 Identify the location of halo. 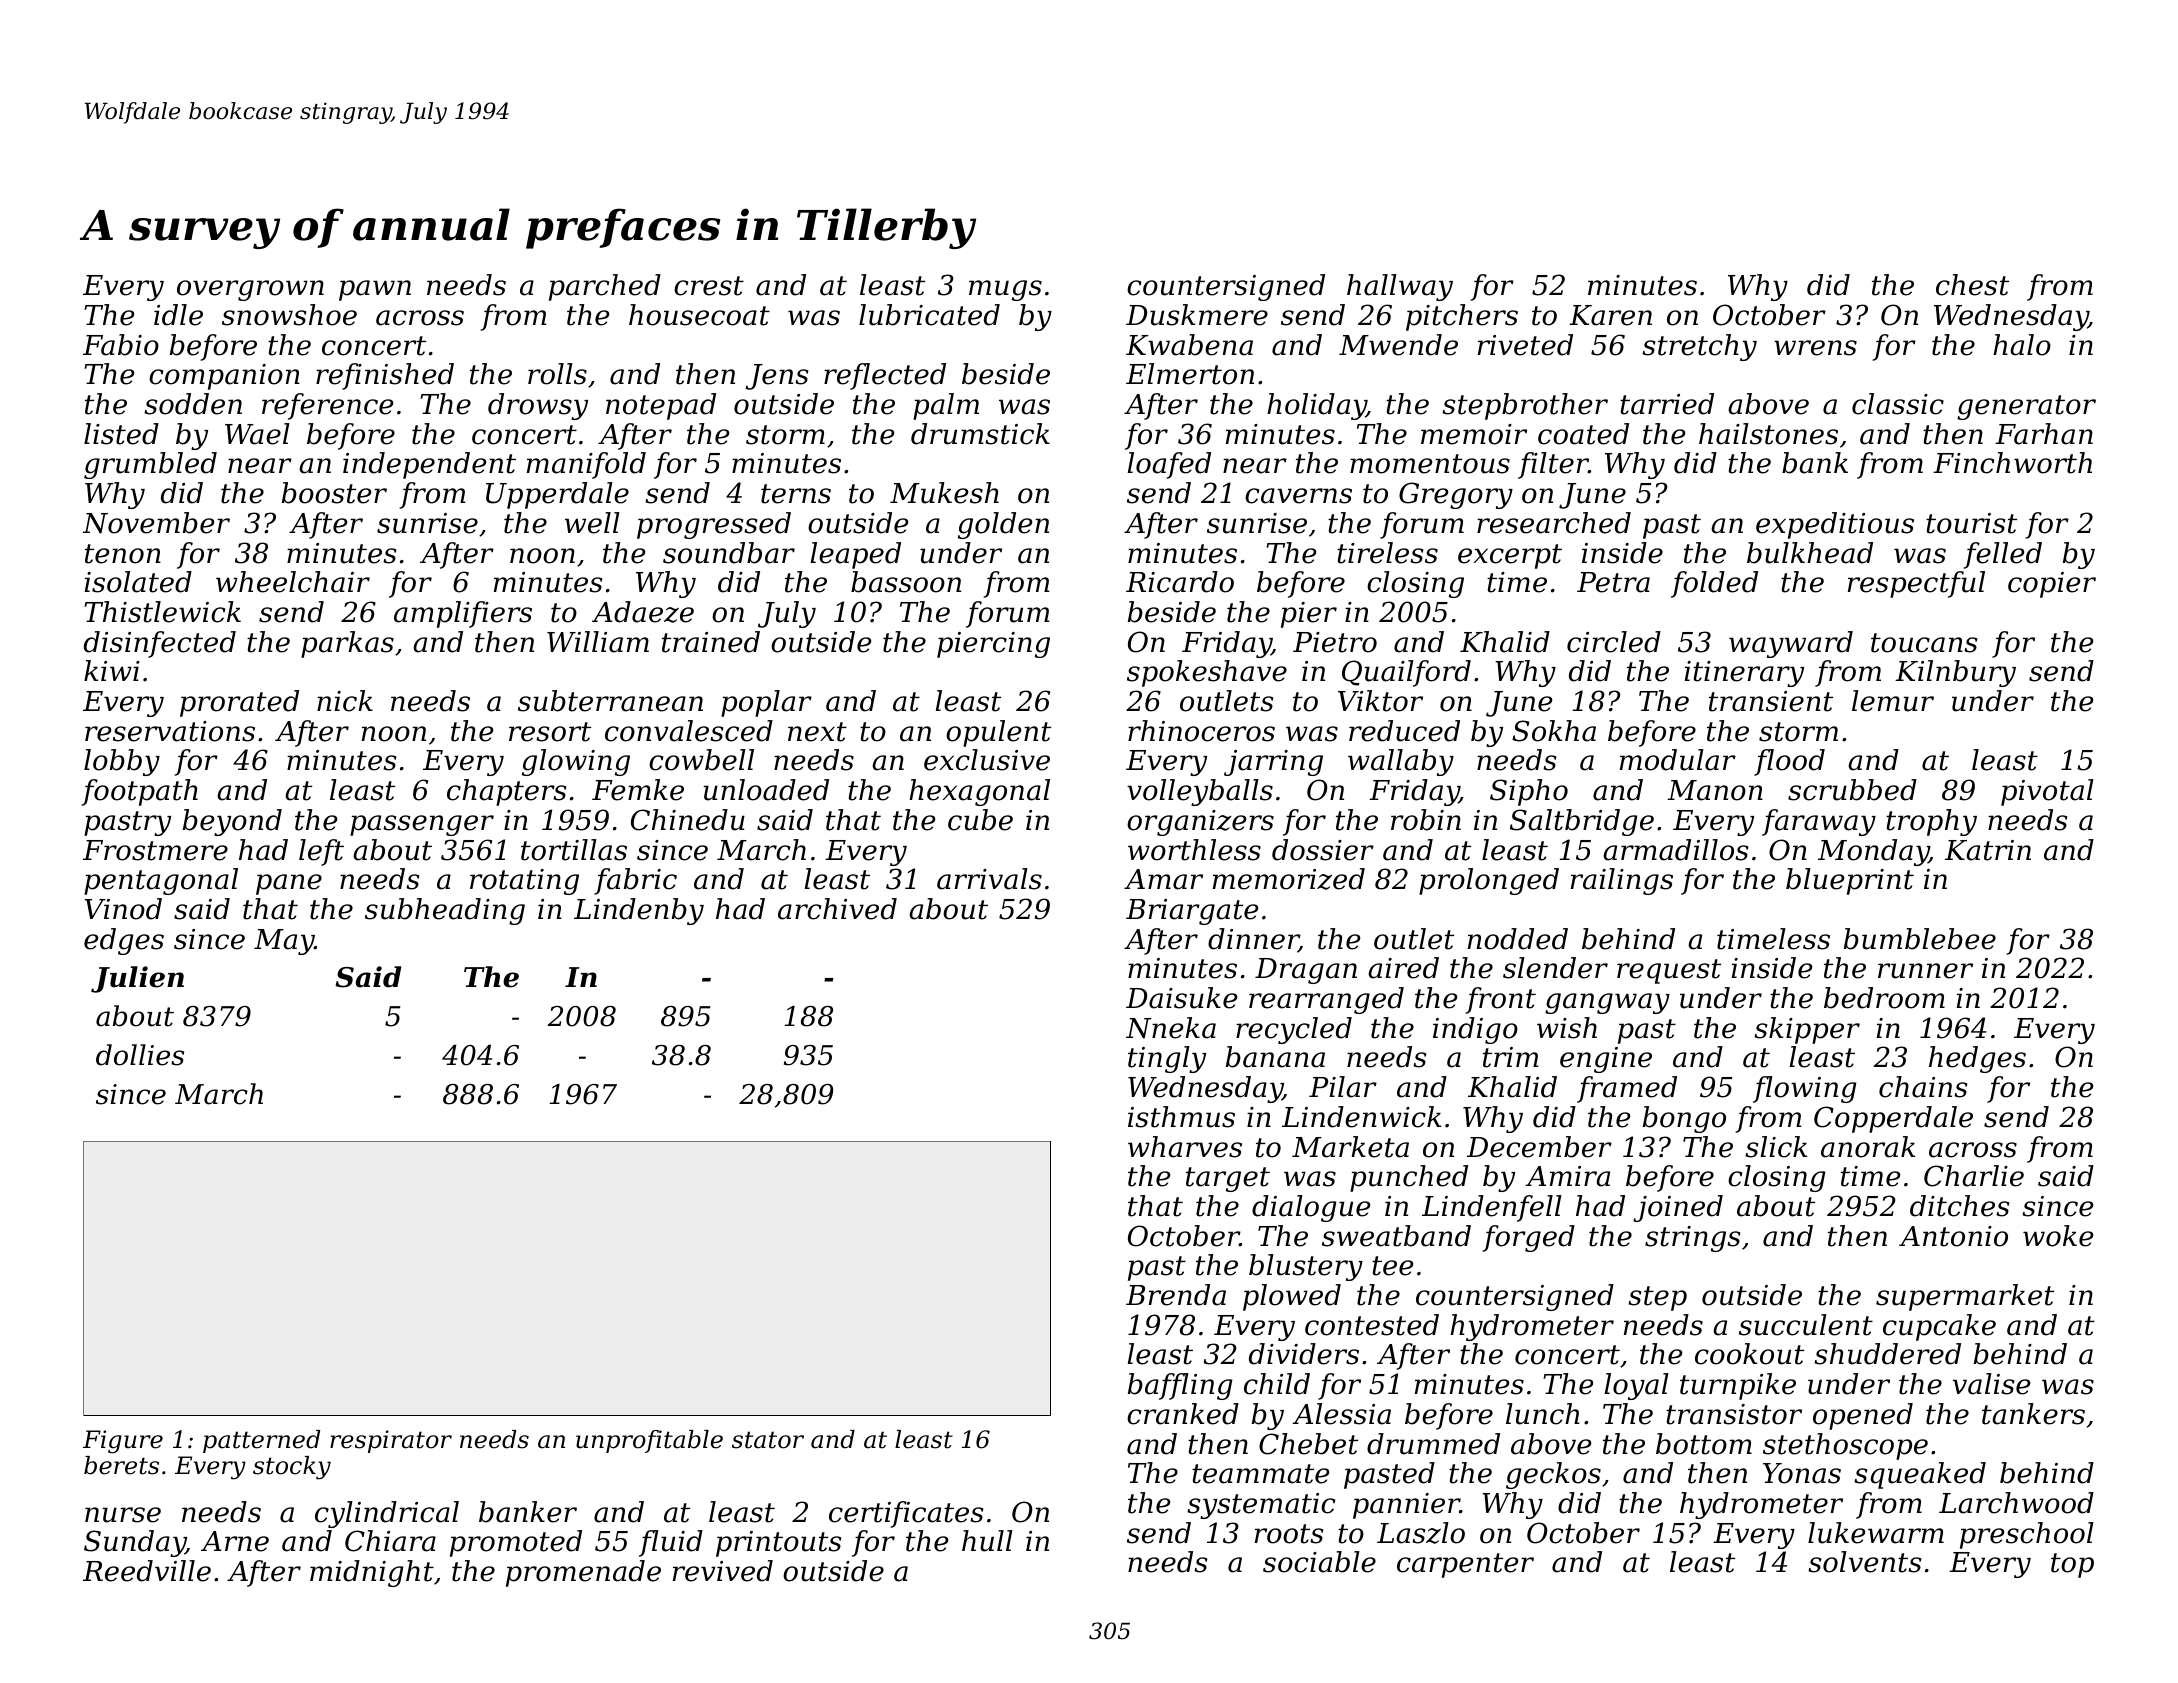
(2022, 345).
